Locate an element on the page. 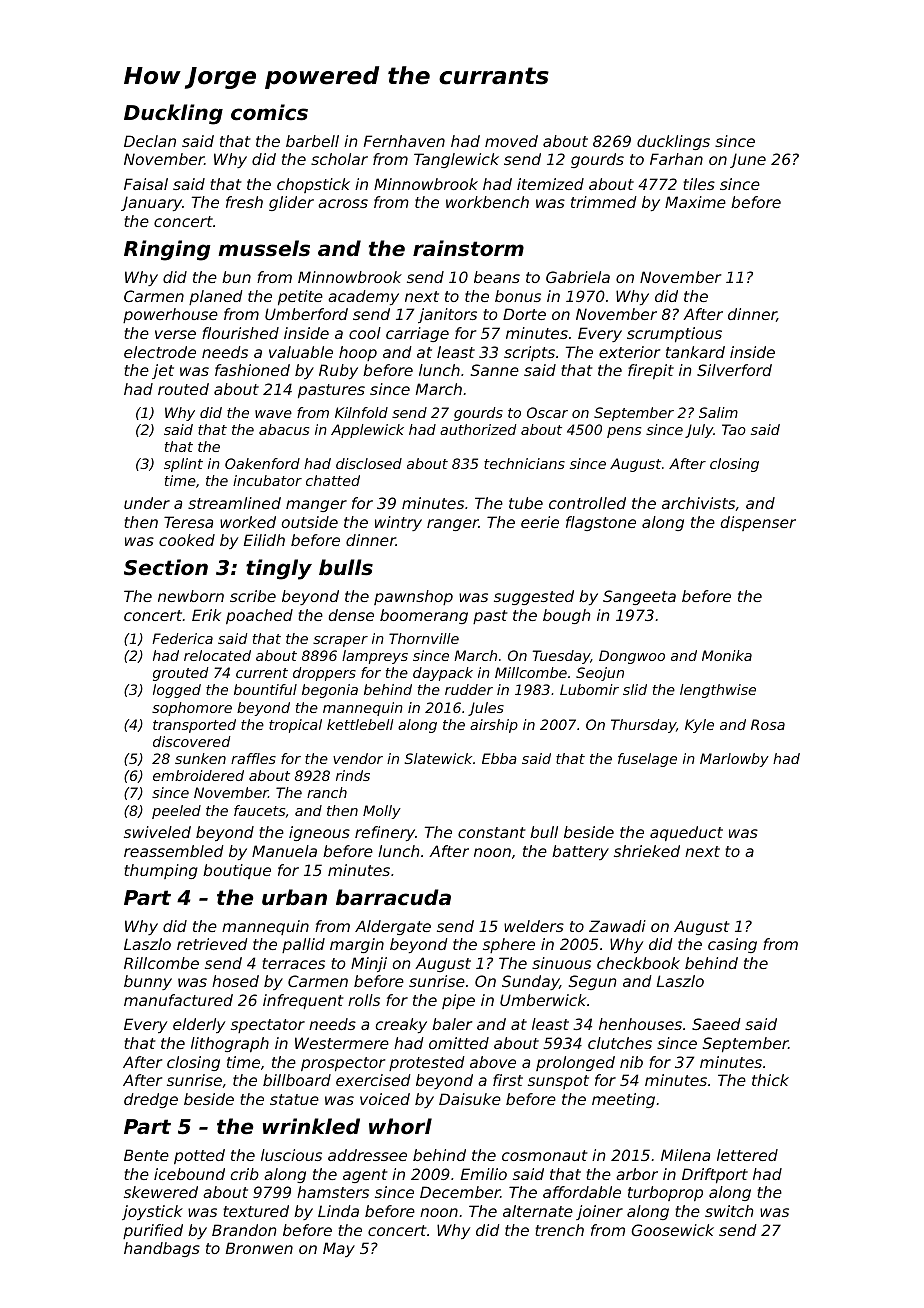  eerie is located at coordinates (540, 522).
